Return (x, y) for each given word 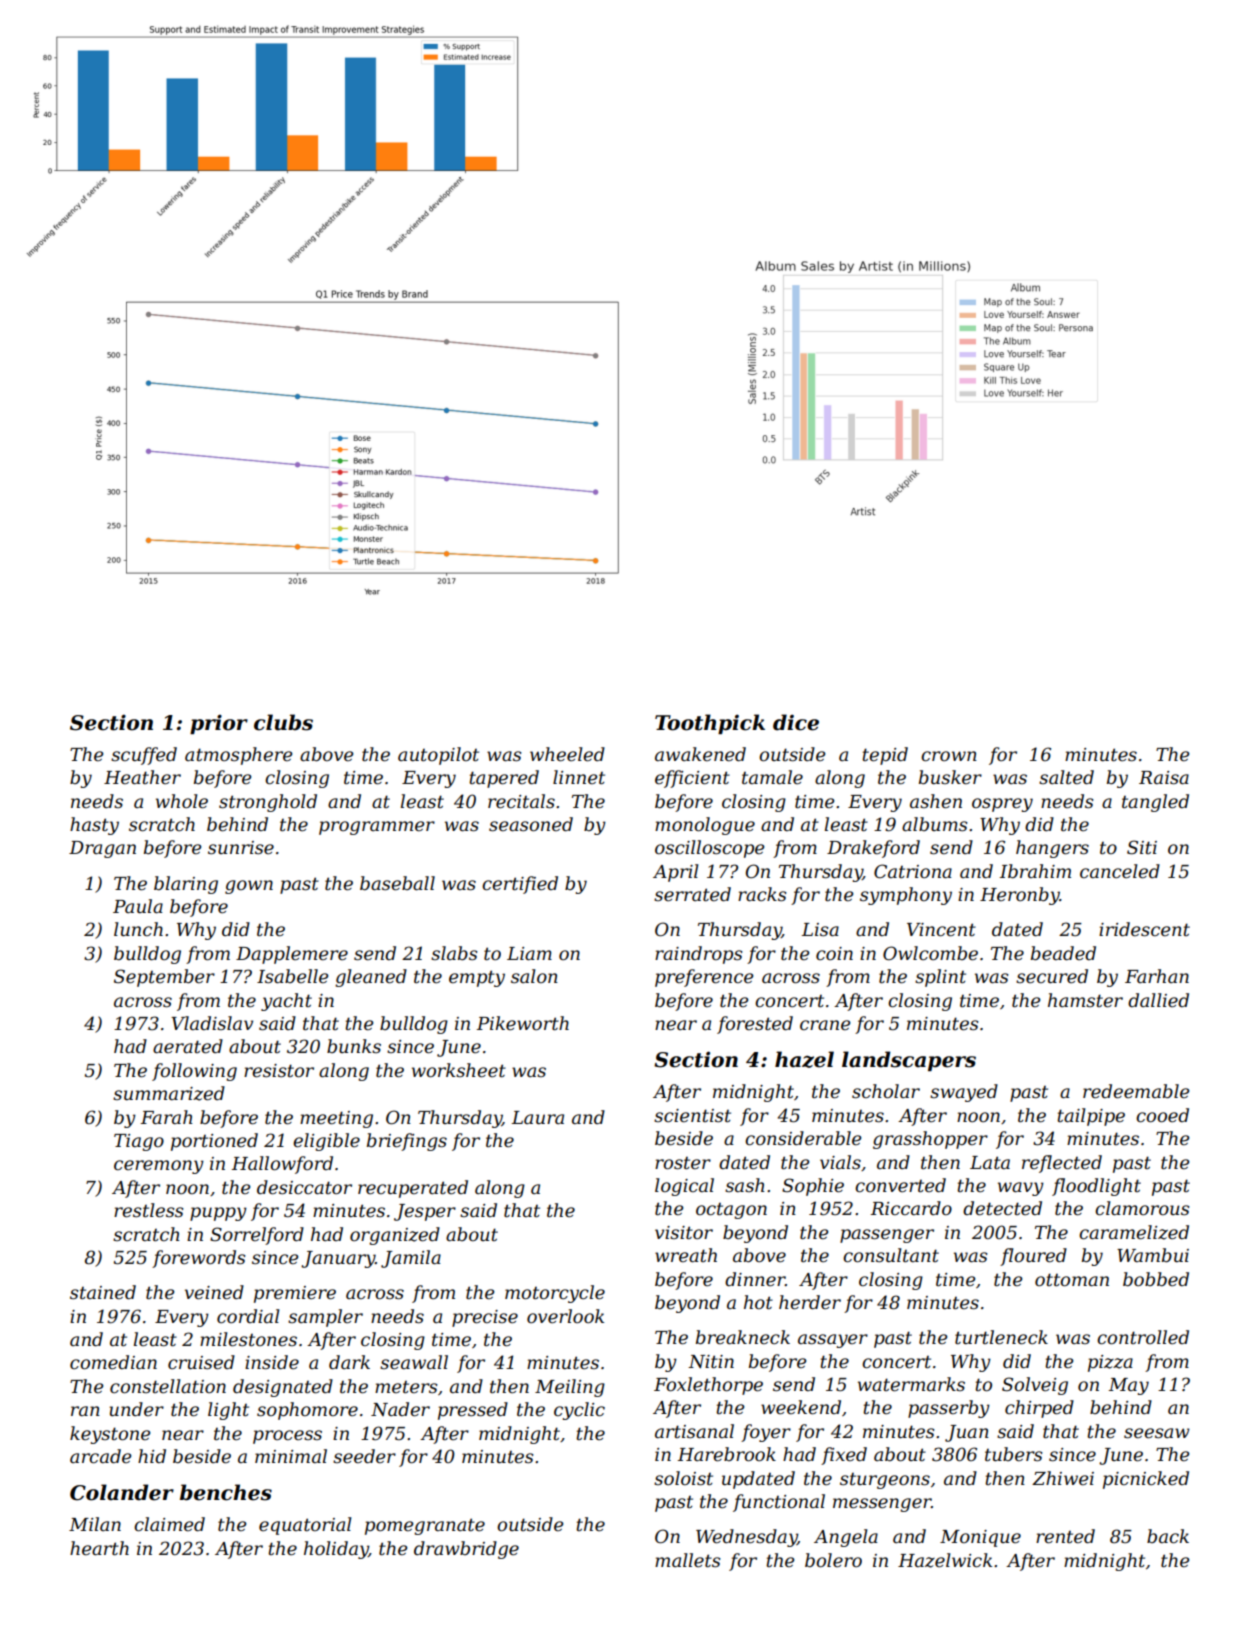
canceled (1120, 871)
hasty (94, 826)
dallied (1158, 1000)
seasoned (531, 824)
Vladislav (212, 1023)
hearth (99, 1548)
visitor (684, 1233)
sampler (325, 1318)
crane (825, 1025)
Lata (990, 1163)
